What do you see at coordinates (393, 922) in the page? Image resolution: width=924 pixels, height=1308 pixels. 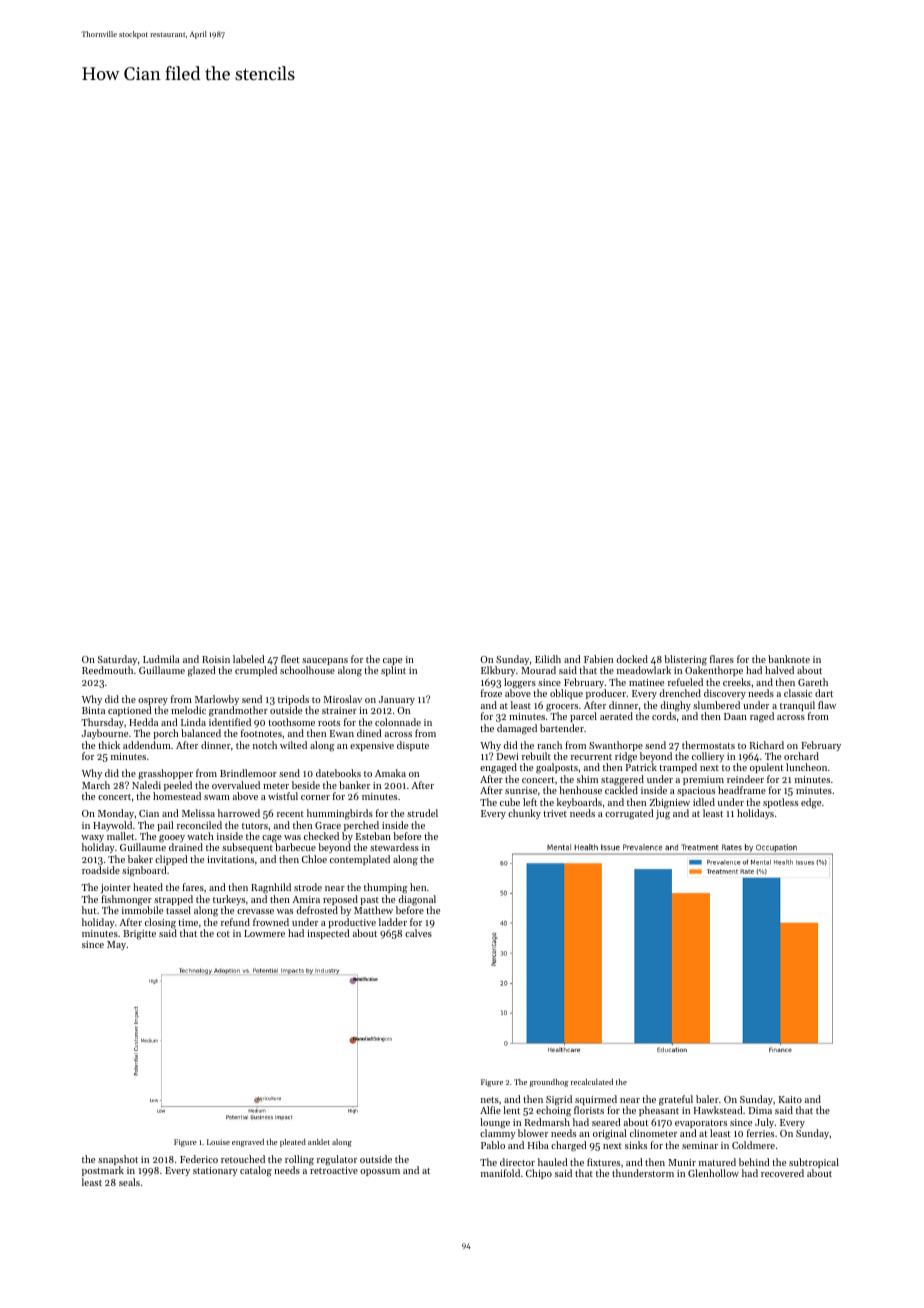 I see `ladder` at bounding box center [393, 922].
